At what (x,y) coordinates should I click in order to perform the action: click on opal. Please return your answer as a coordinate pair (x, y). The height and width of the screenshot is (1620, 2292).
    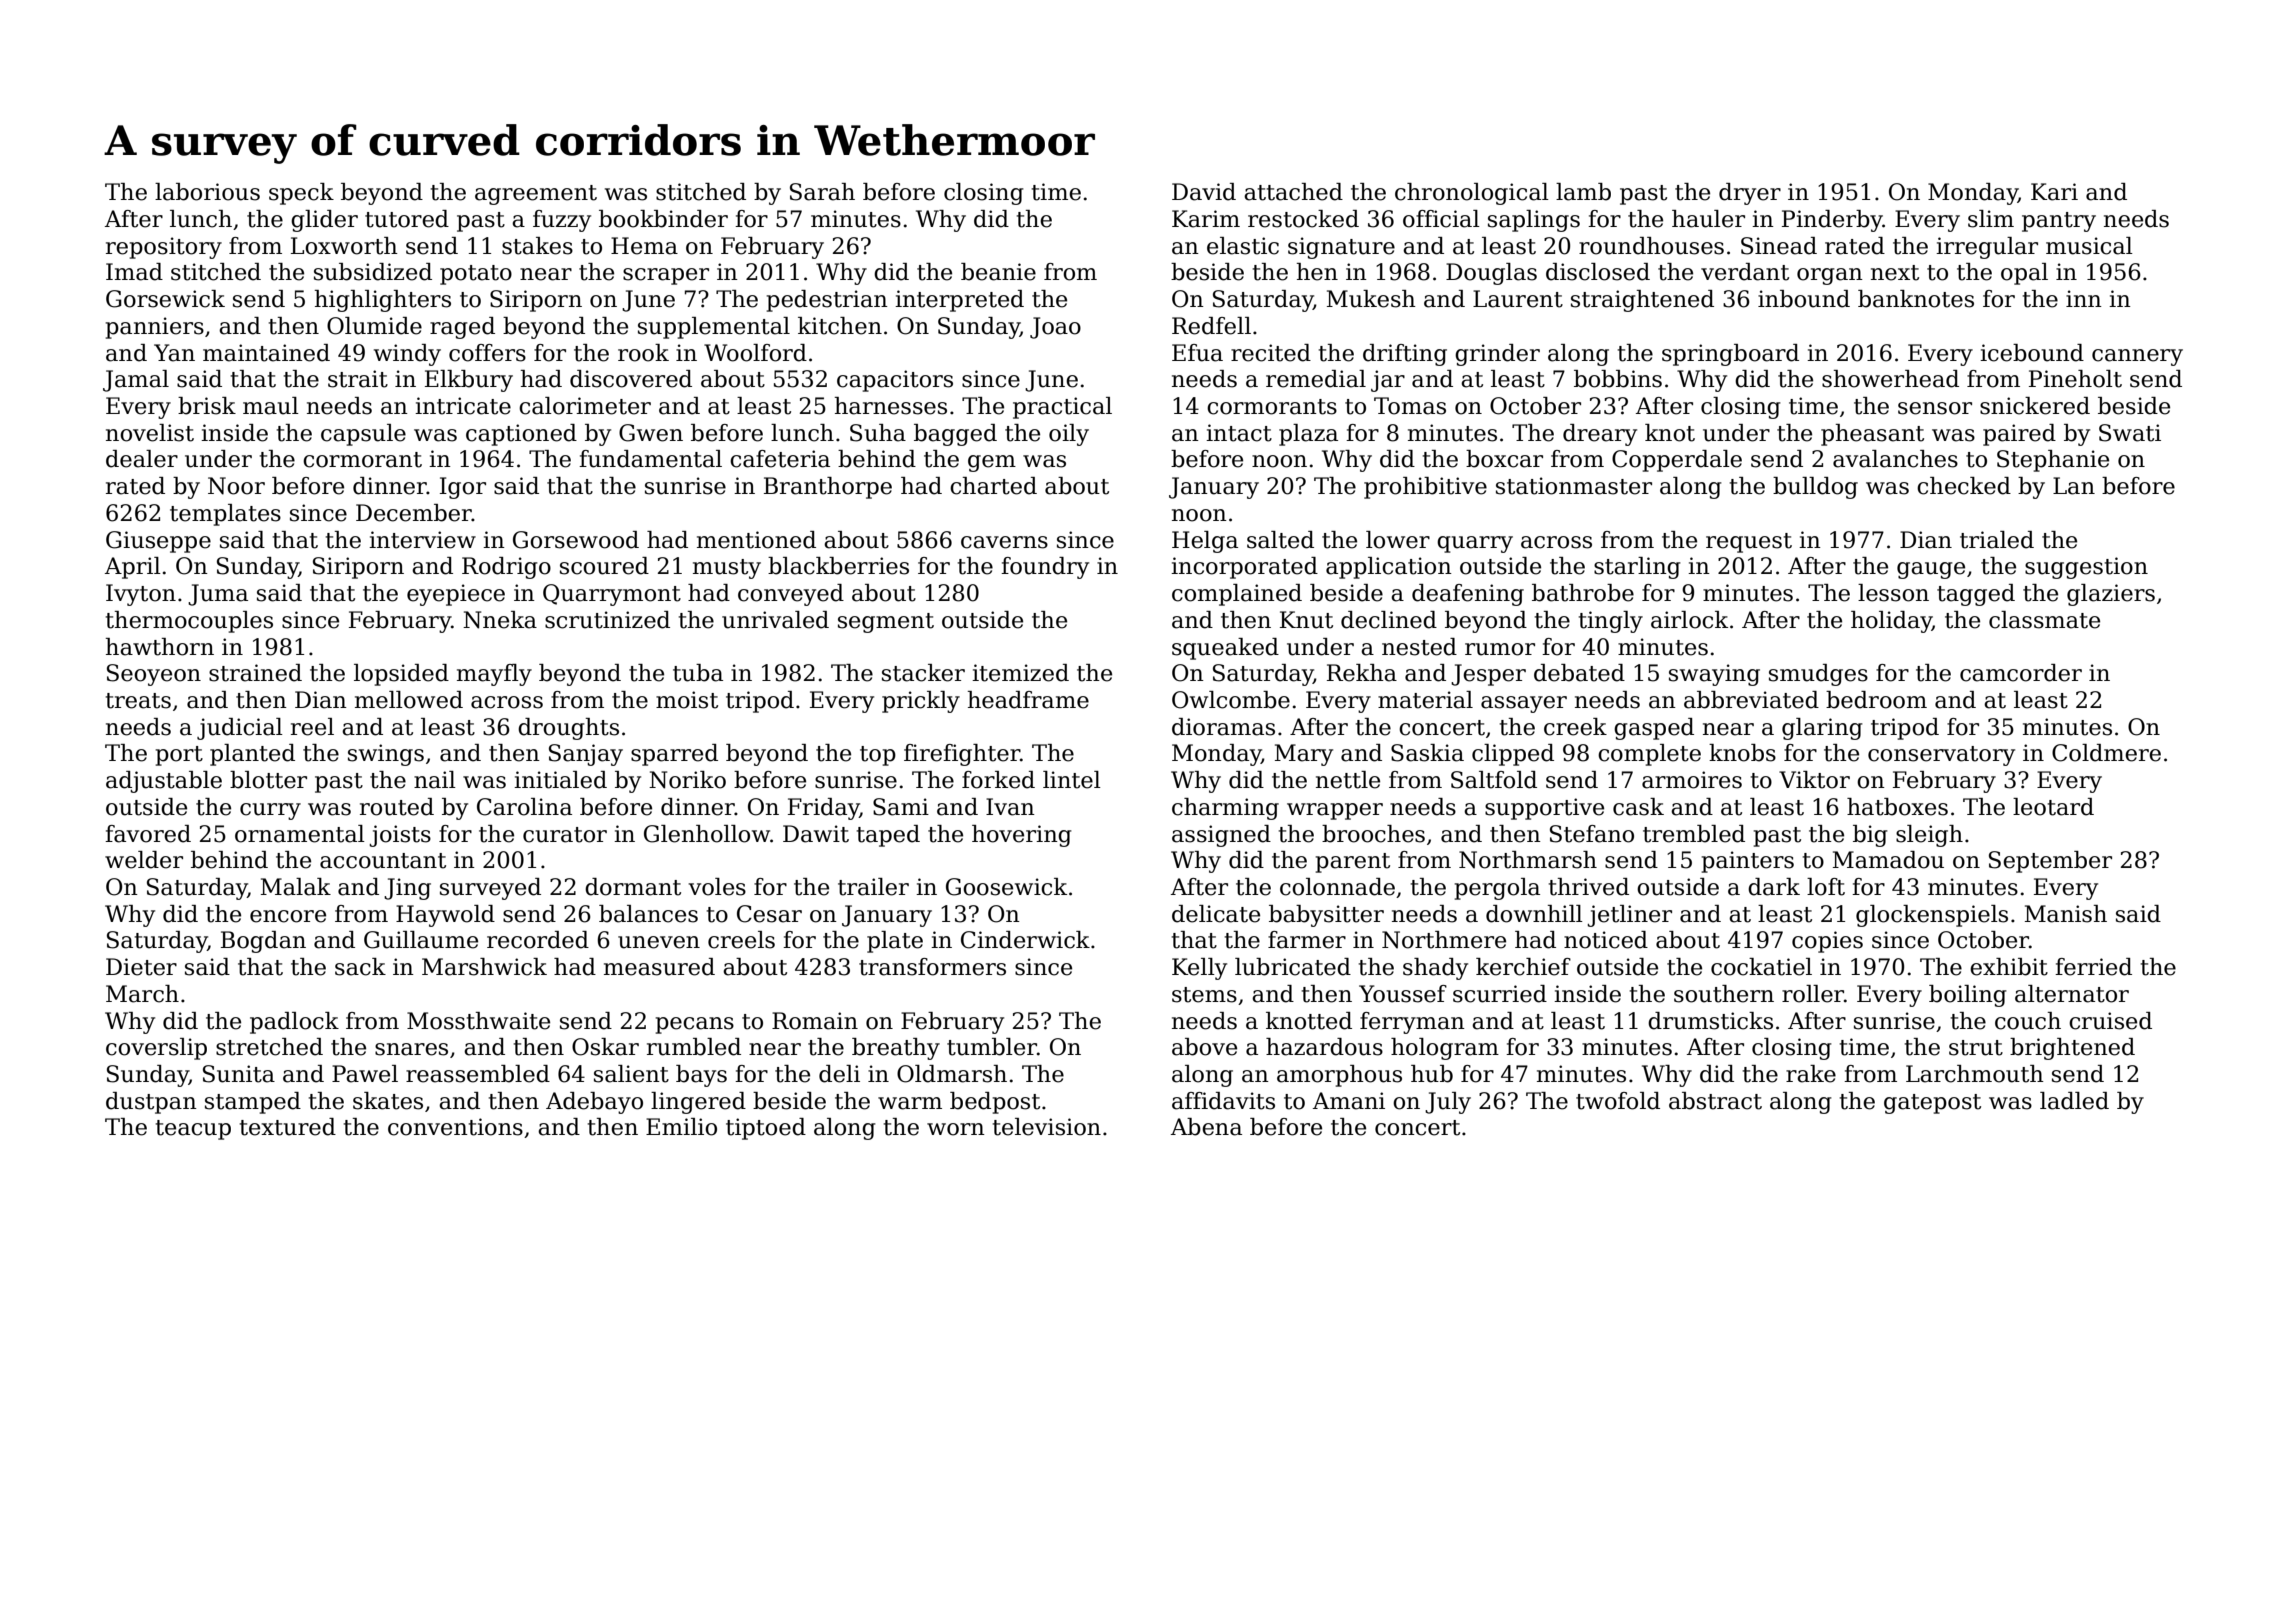
    Looking at the image, I should click on (2024, 274).
